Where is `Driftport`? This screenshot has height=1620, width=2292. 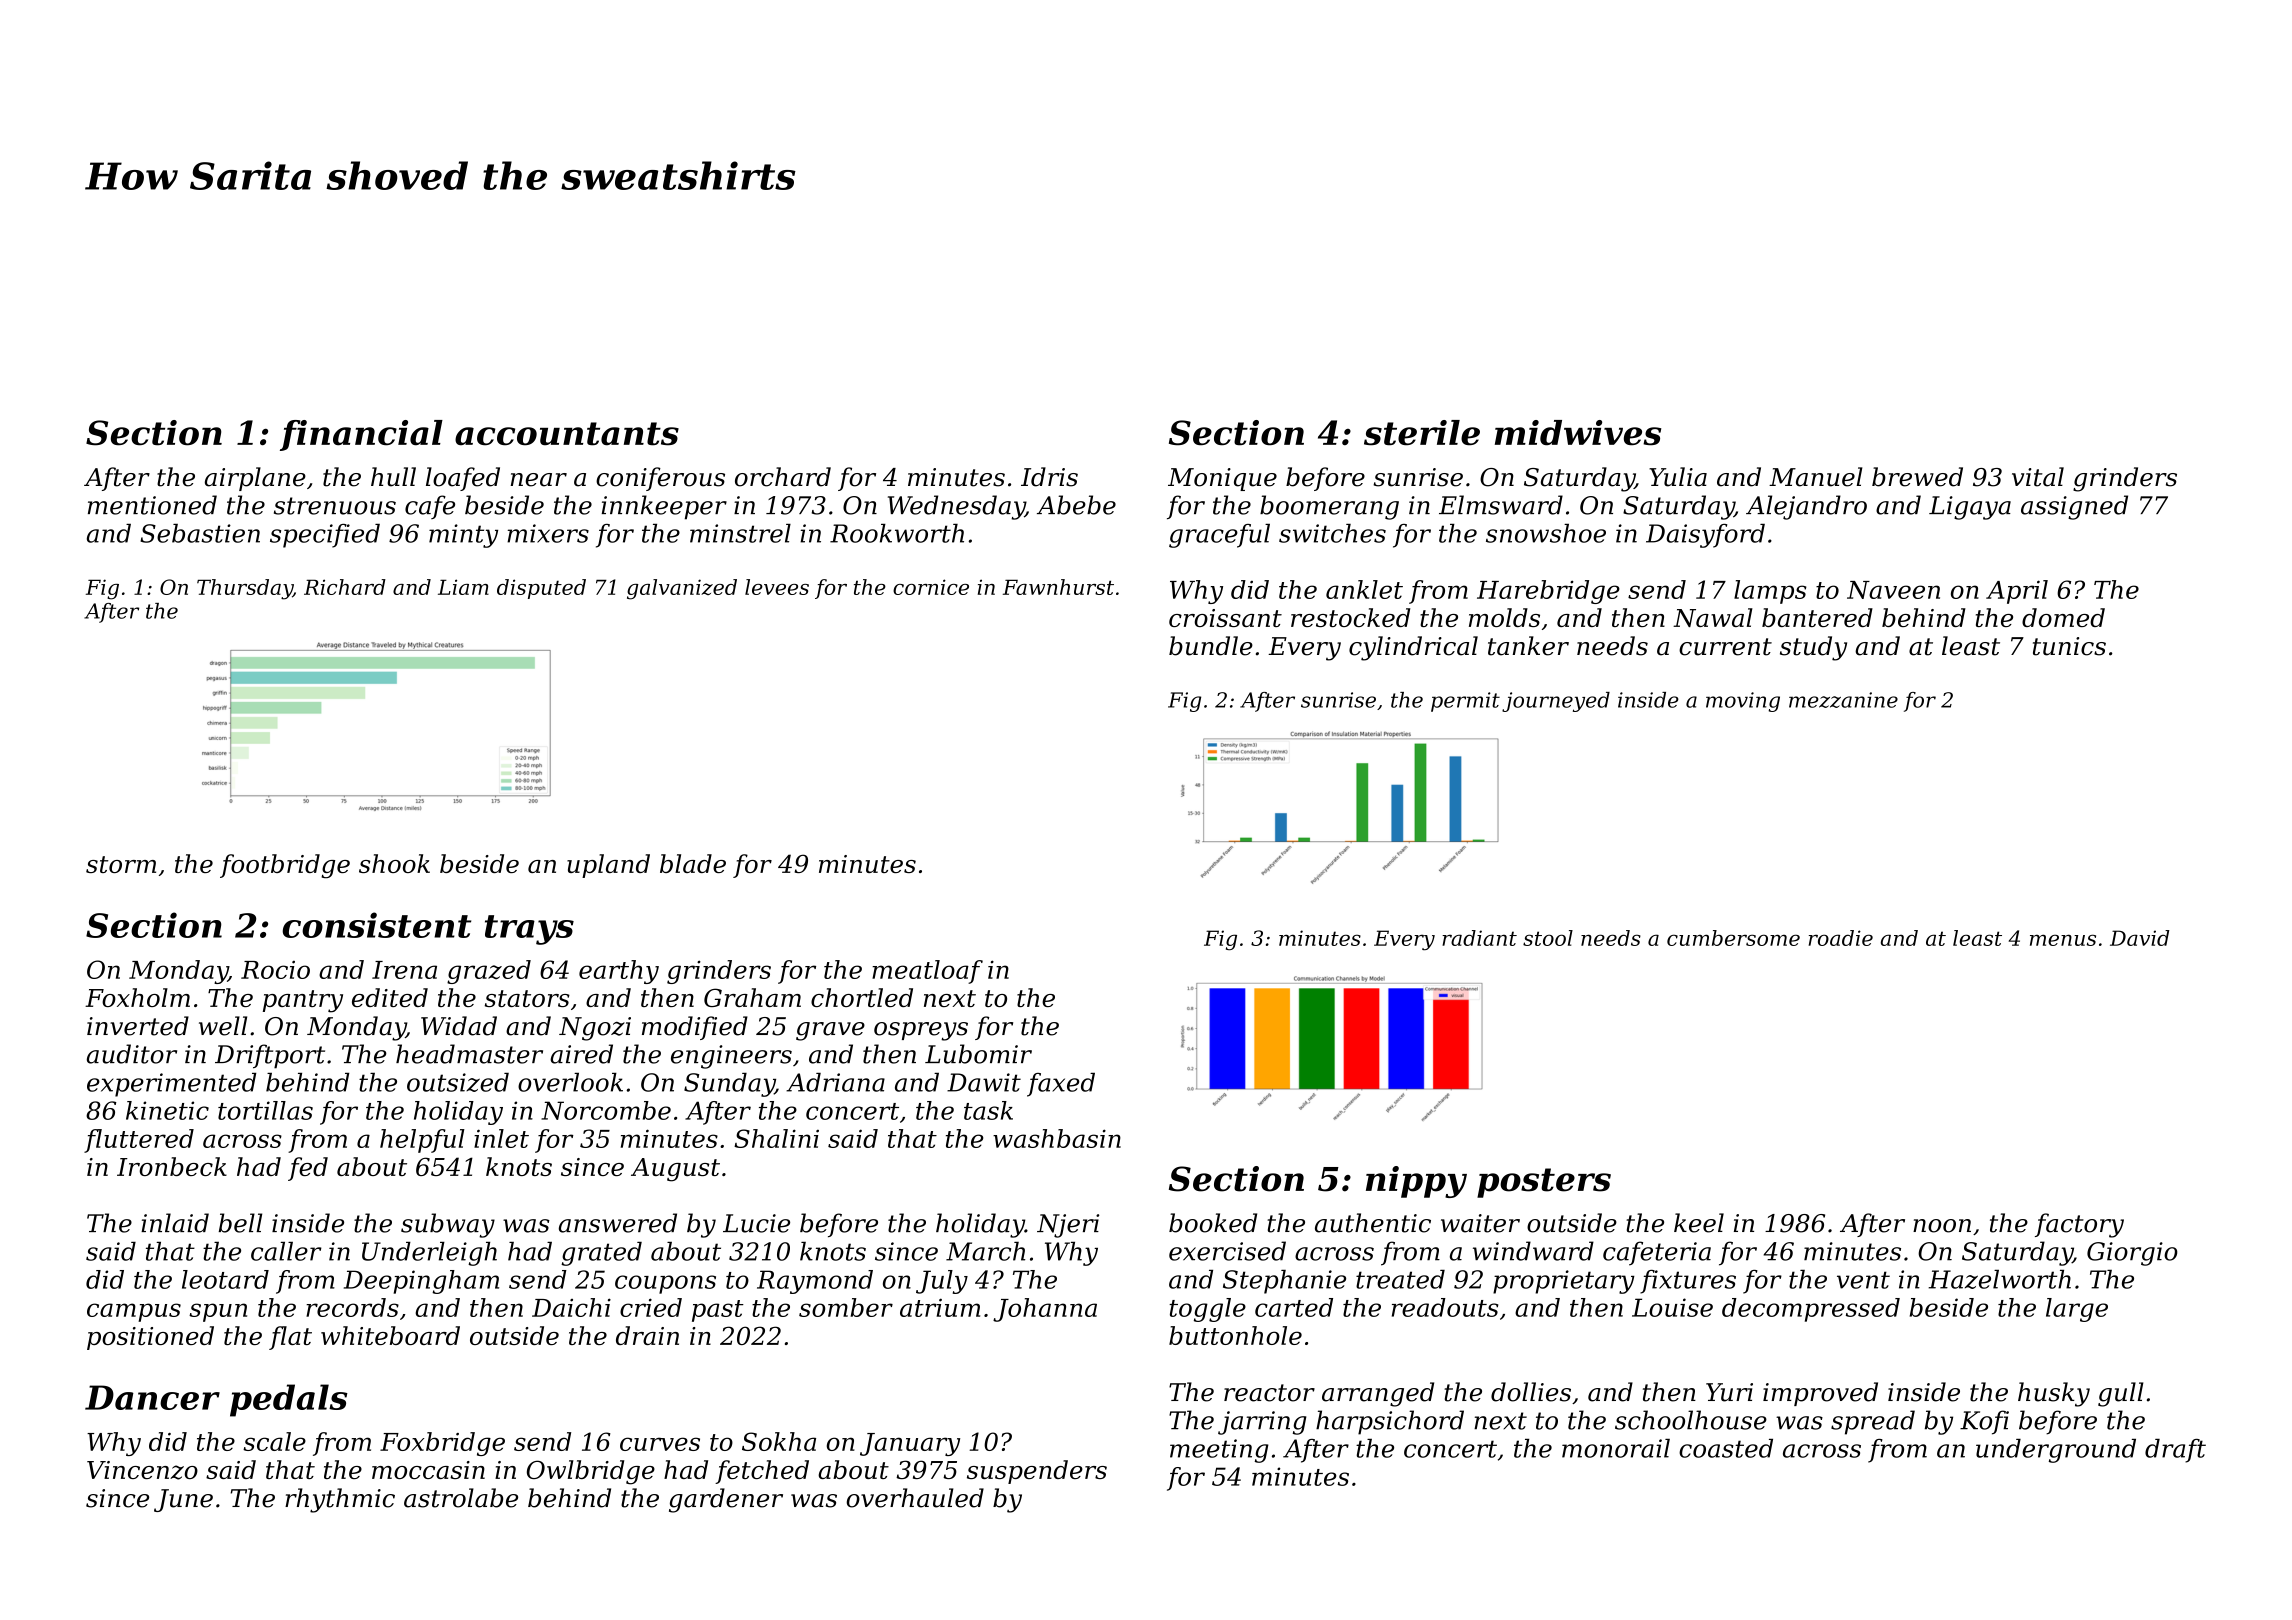 Driftport is located at coordinates (270, 1056).
